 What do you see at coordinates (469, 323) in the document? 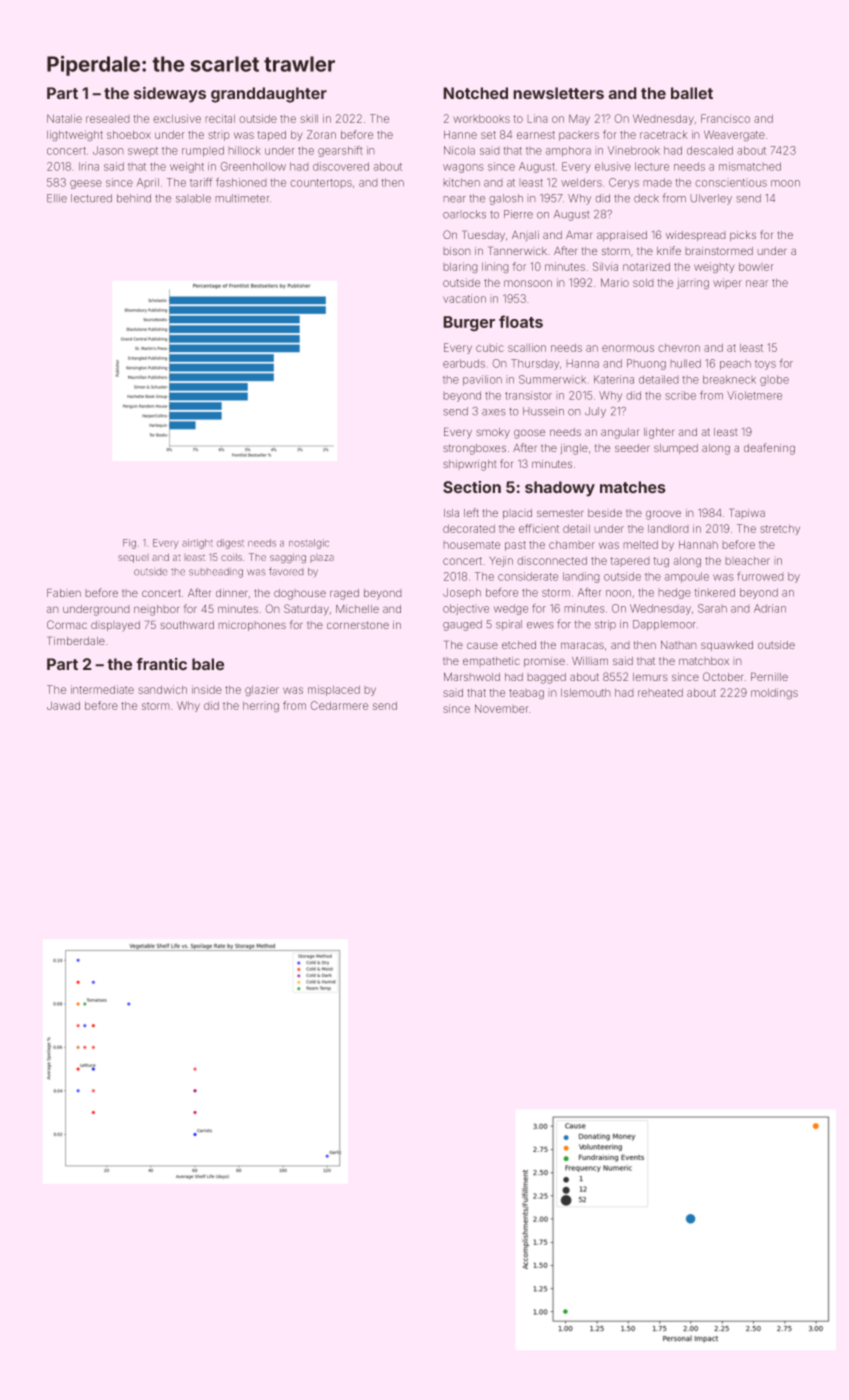
I see `Burger` at bounding box center [469, 323].
